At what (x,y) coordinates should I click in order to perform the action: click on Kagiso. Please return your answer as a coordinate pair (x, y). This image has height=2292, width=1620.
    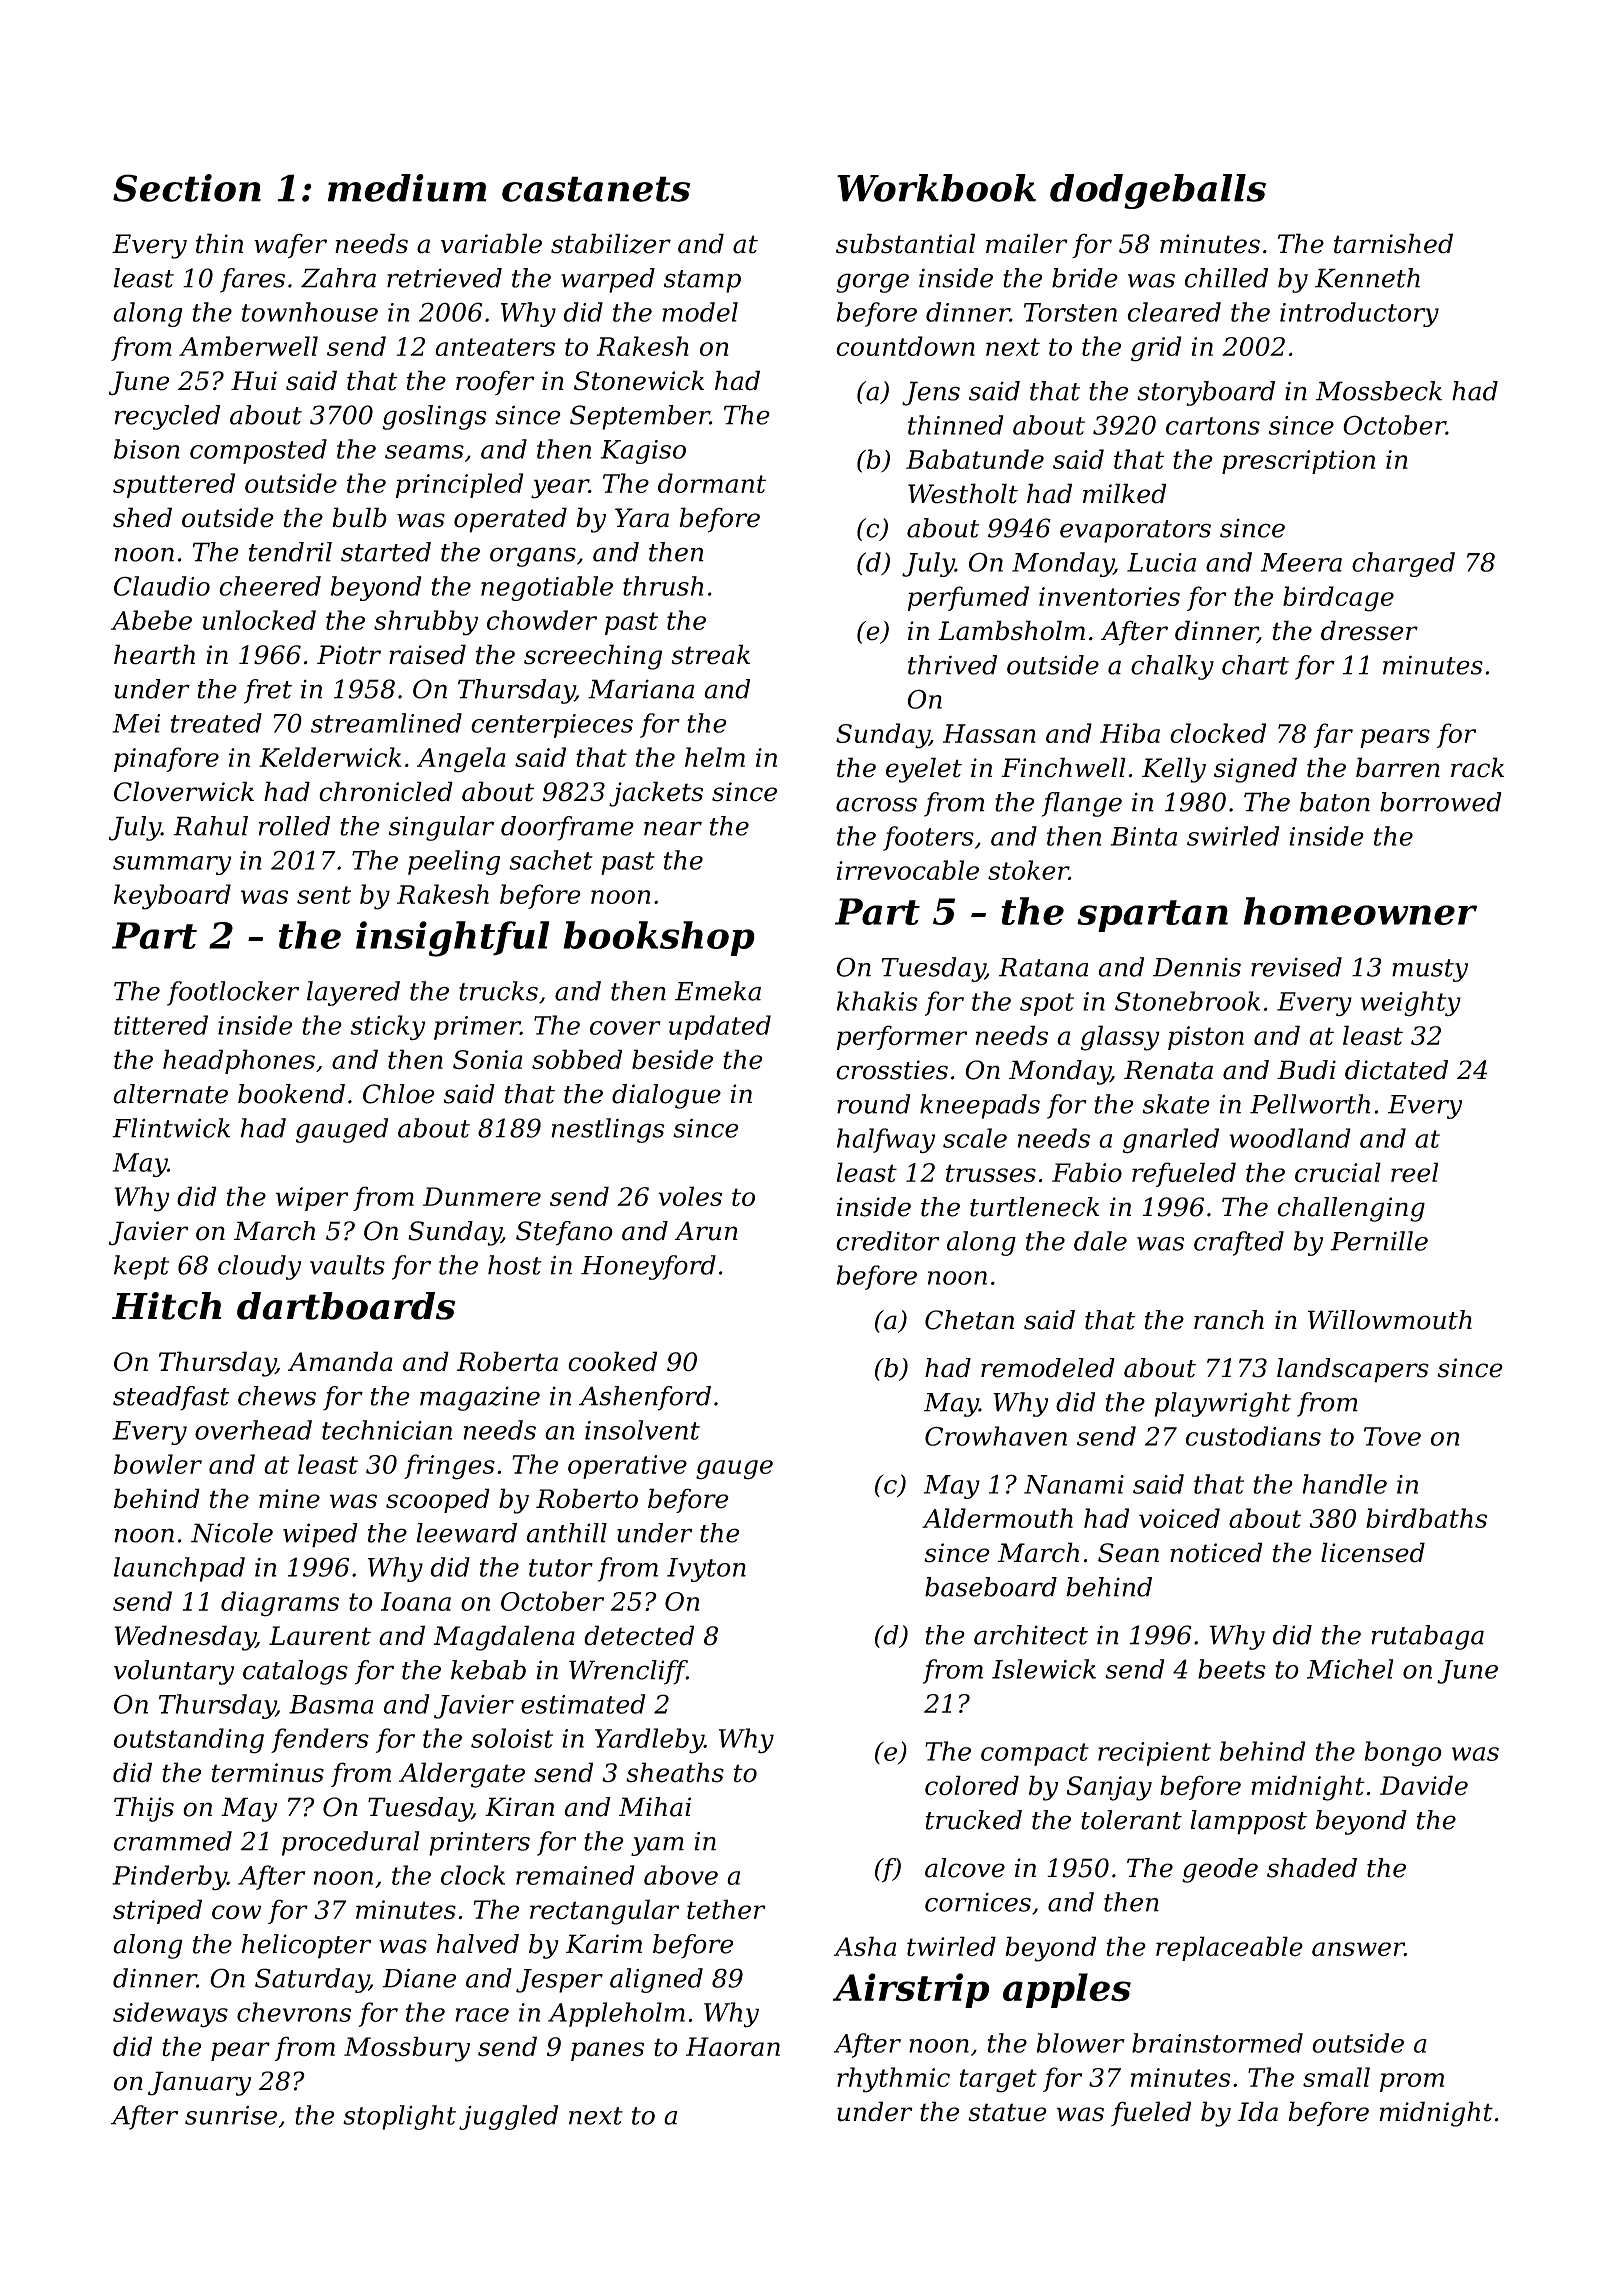
    Looking at the image, I should click on (643, 452).
